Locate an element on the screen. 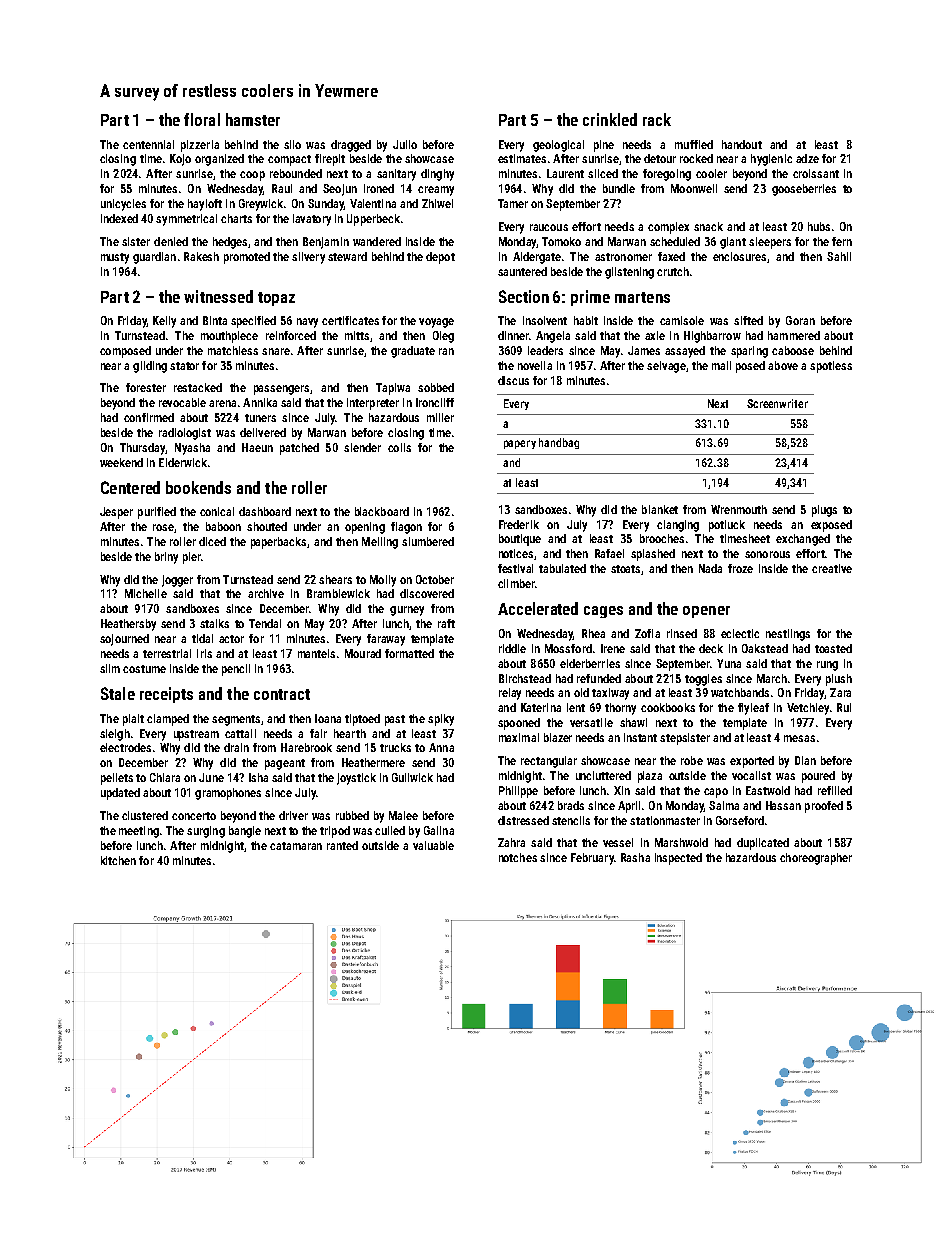 The width and height of the screenshot is (952, 1233). floral is located at coordinates (202, 119).
